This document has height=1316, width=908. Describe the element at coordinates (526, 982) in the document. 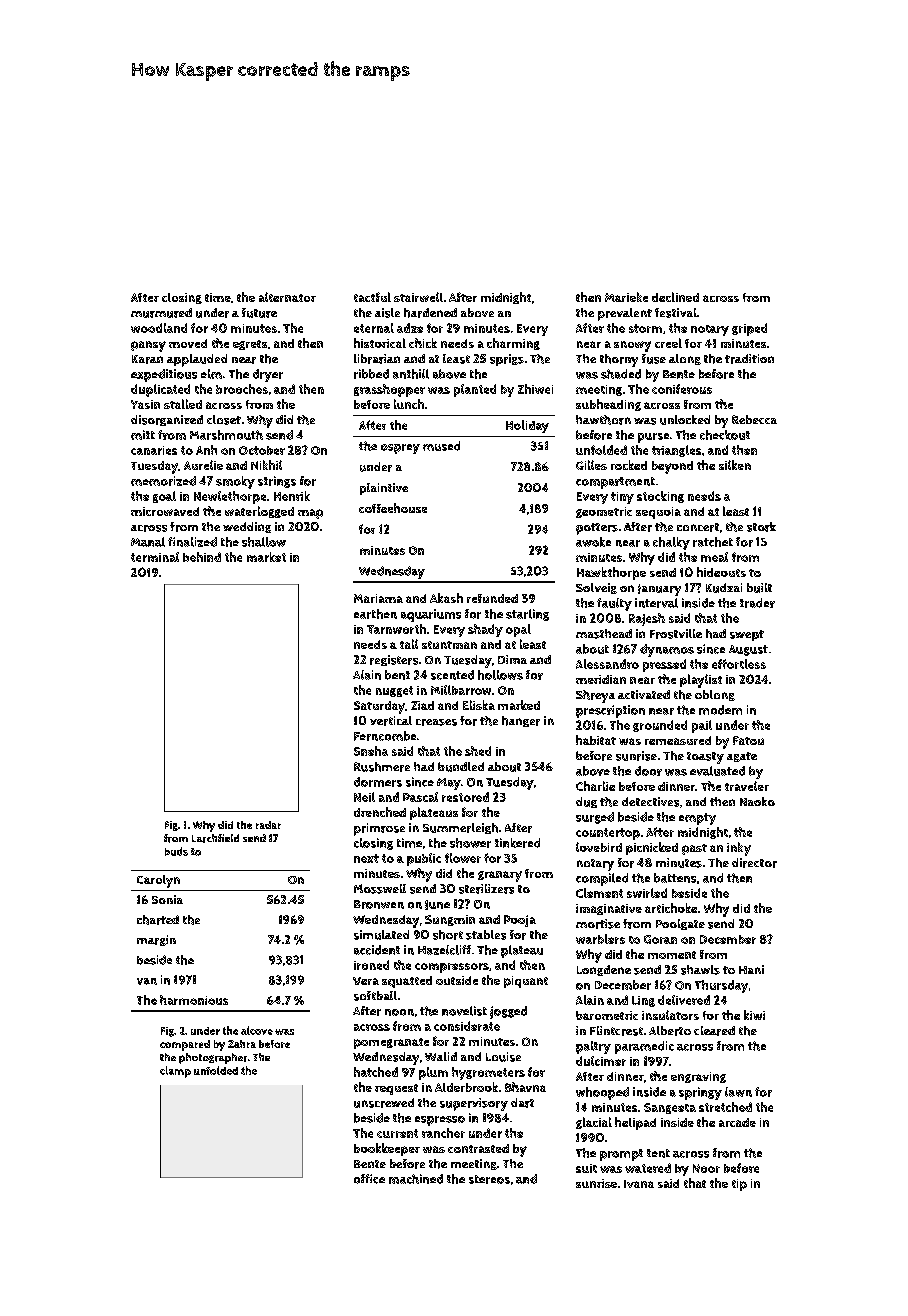

I see `piquant` at that location.
